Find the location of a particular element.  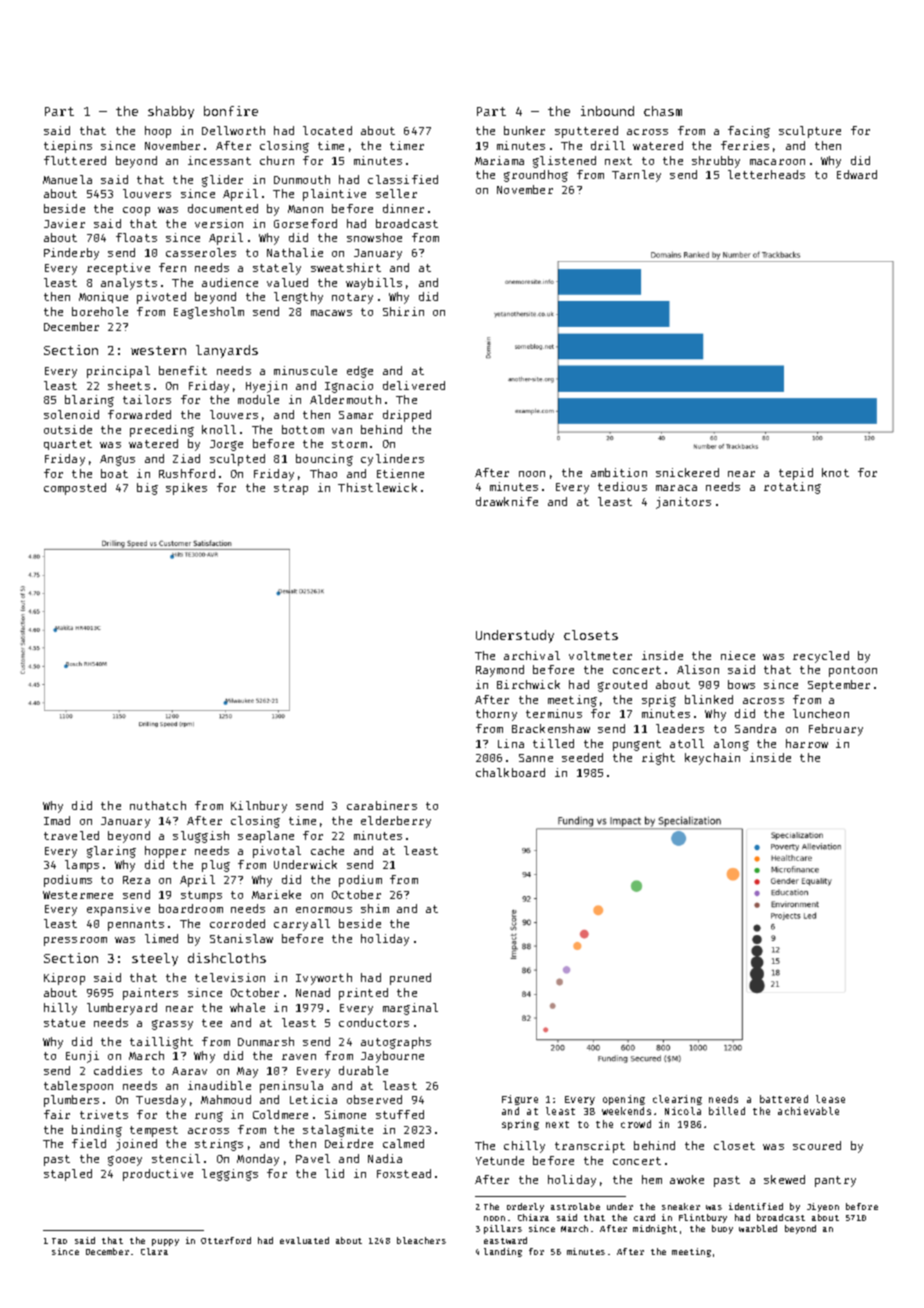

harrow is located at coordinates (807, 743).
